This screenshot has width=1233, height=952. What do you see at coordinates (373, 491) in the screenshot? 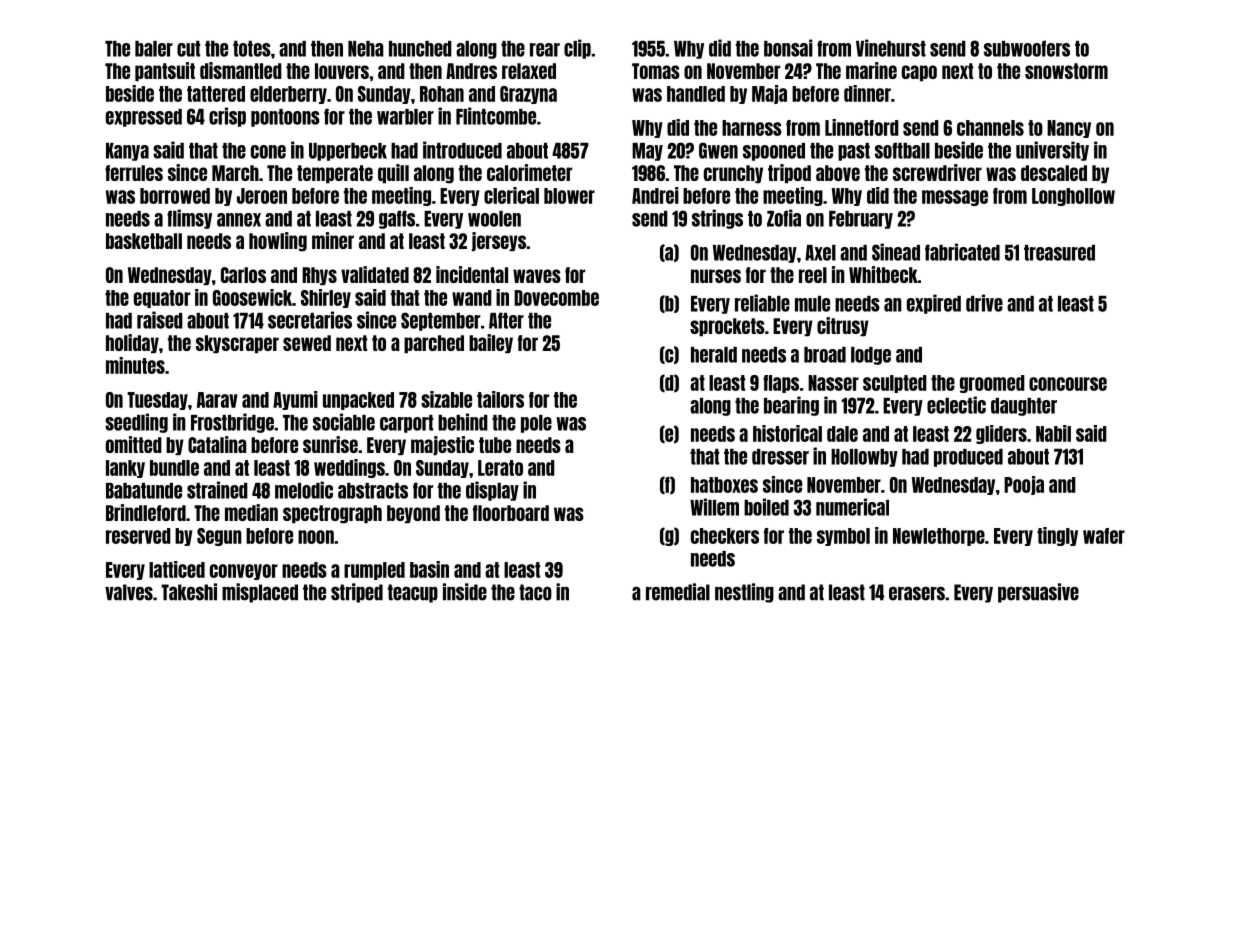
I see `abstracts` at bounding box center [373, 491].
